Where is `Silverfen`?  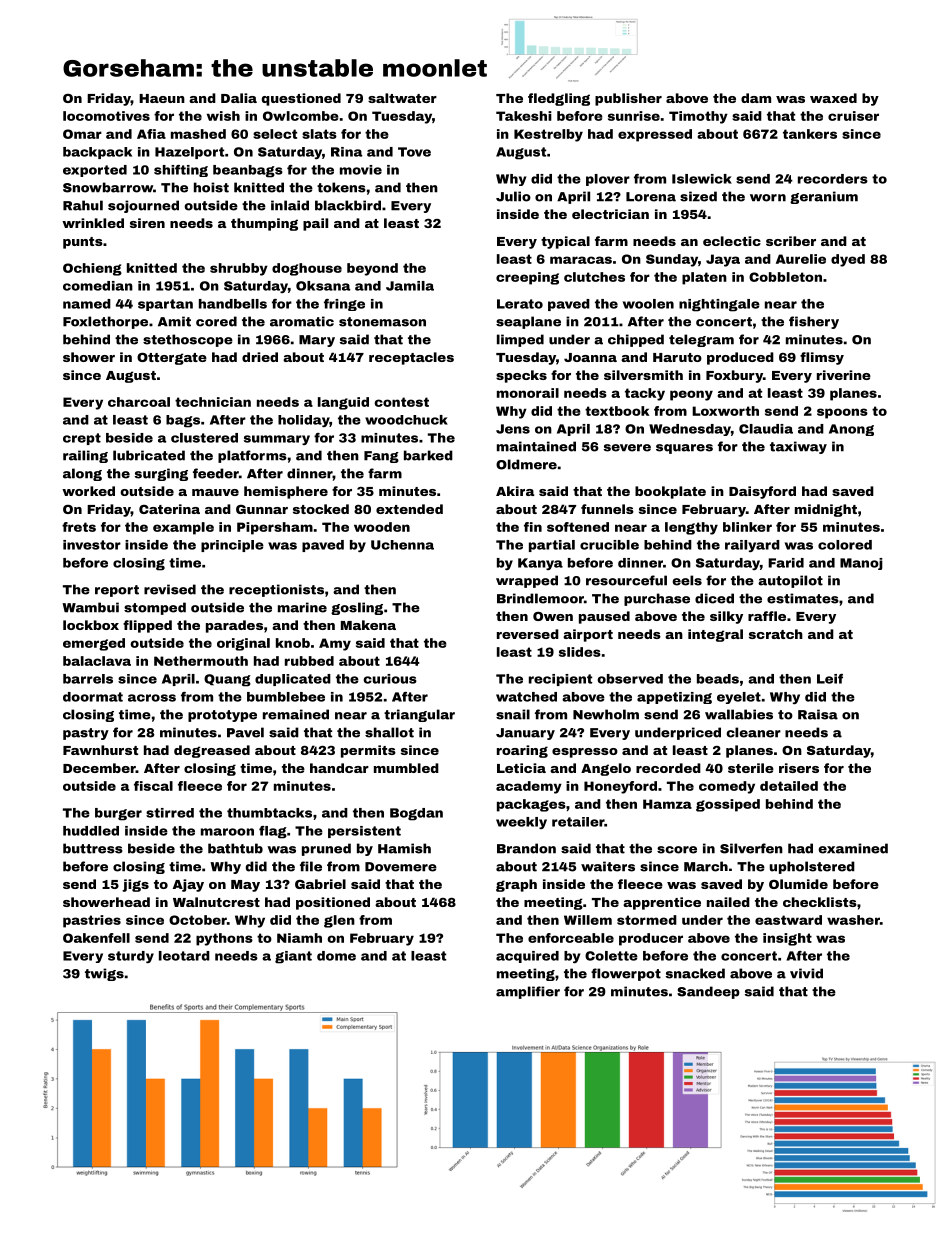
Silverfen is located at coordinates (751, 848).
